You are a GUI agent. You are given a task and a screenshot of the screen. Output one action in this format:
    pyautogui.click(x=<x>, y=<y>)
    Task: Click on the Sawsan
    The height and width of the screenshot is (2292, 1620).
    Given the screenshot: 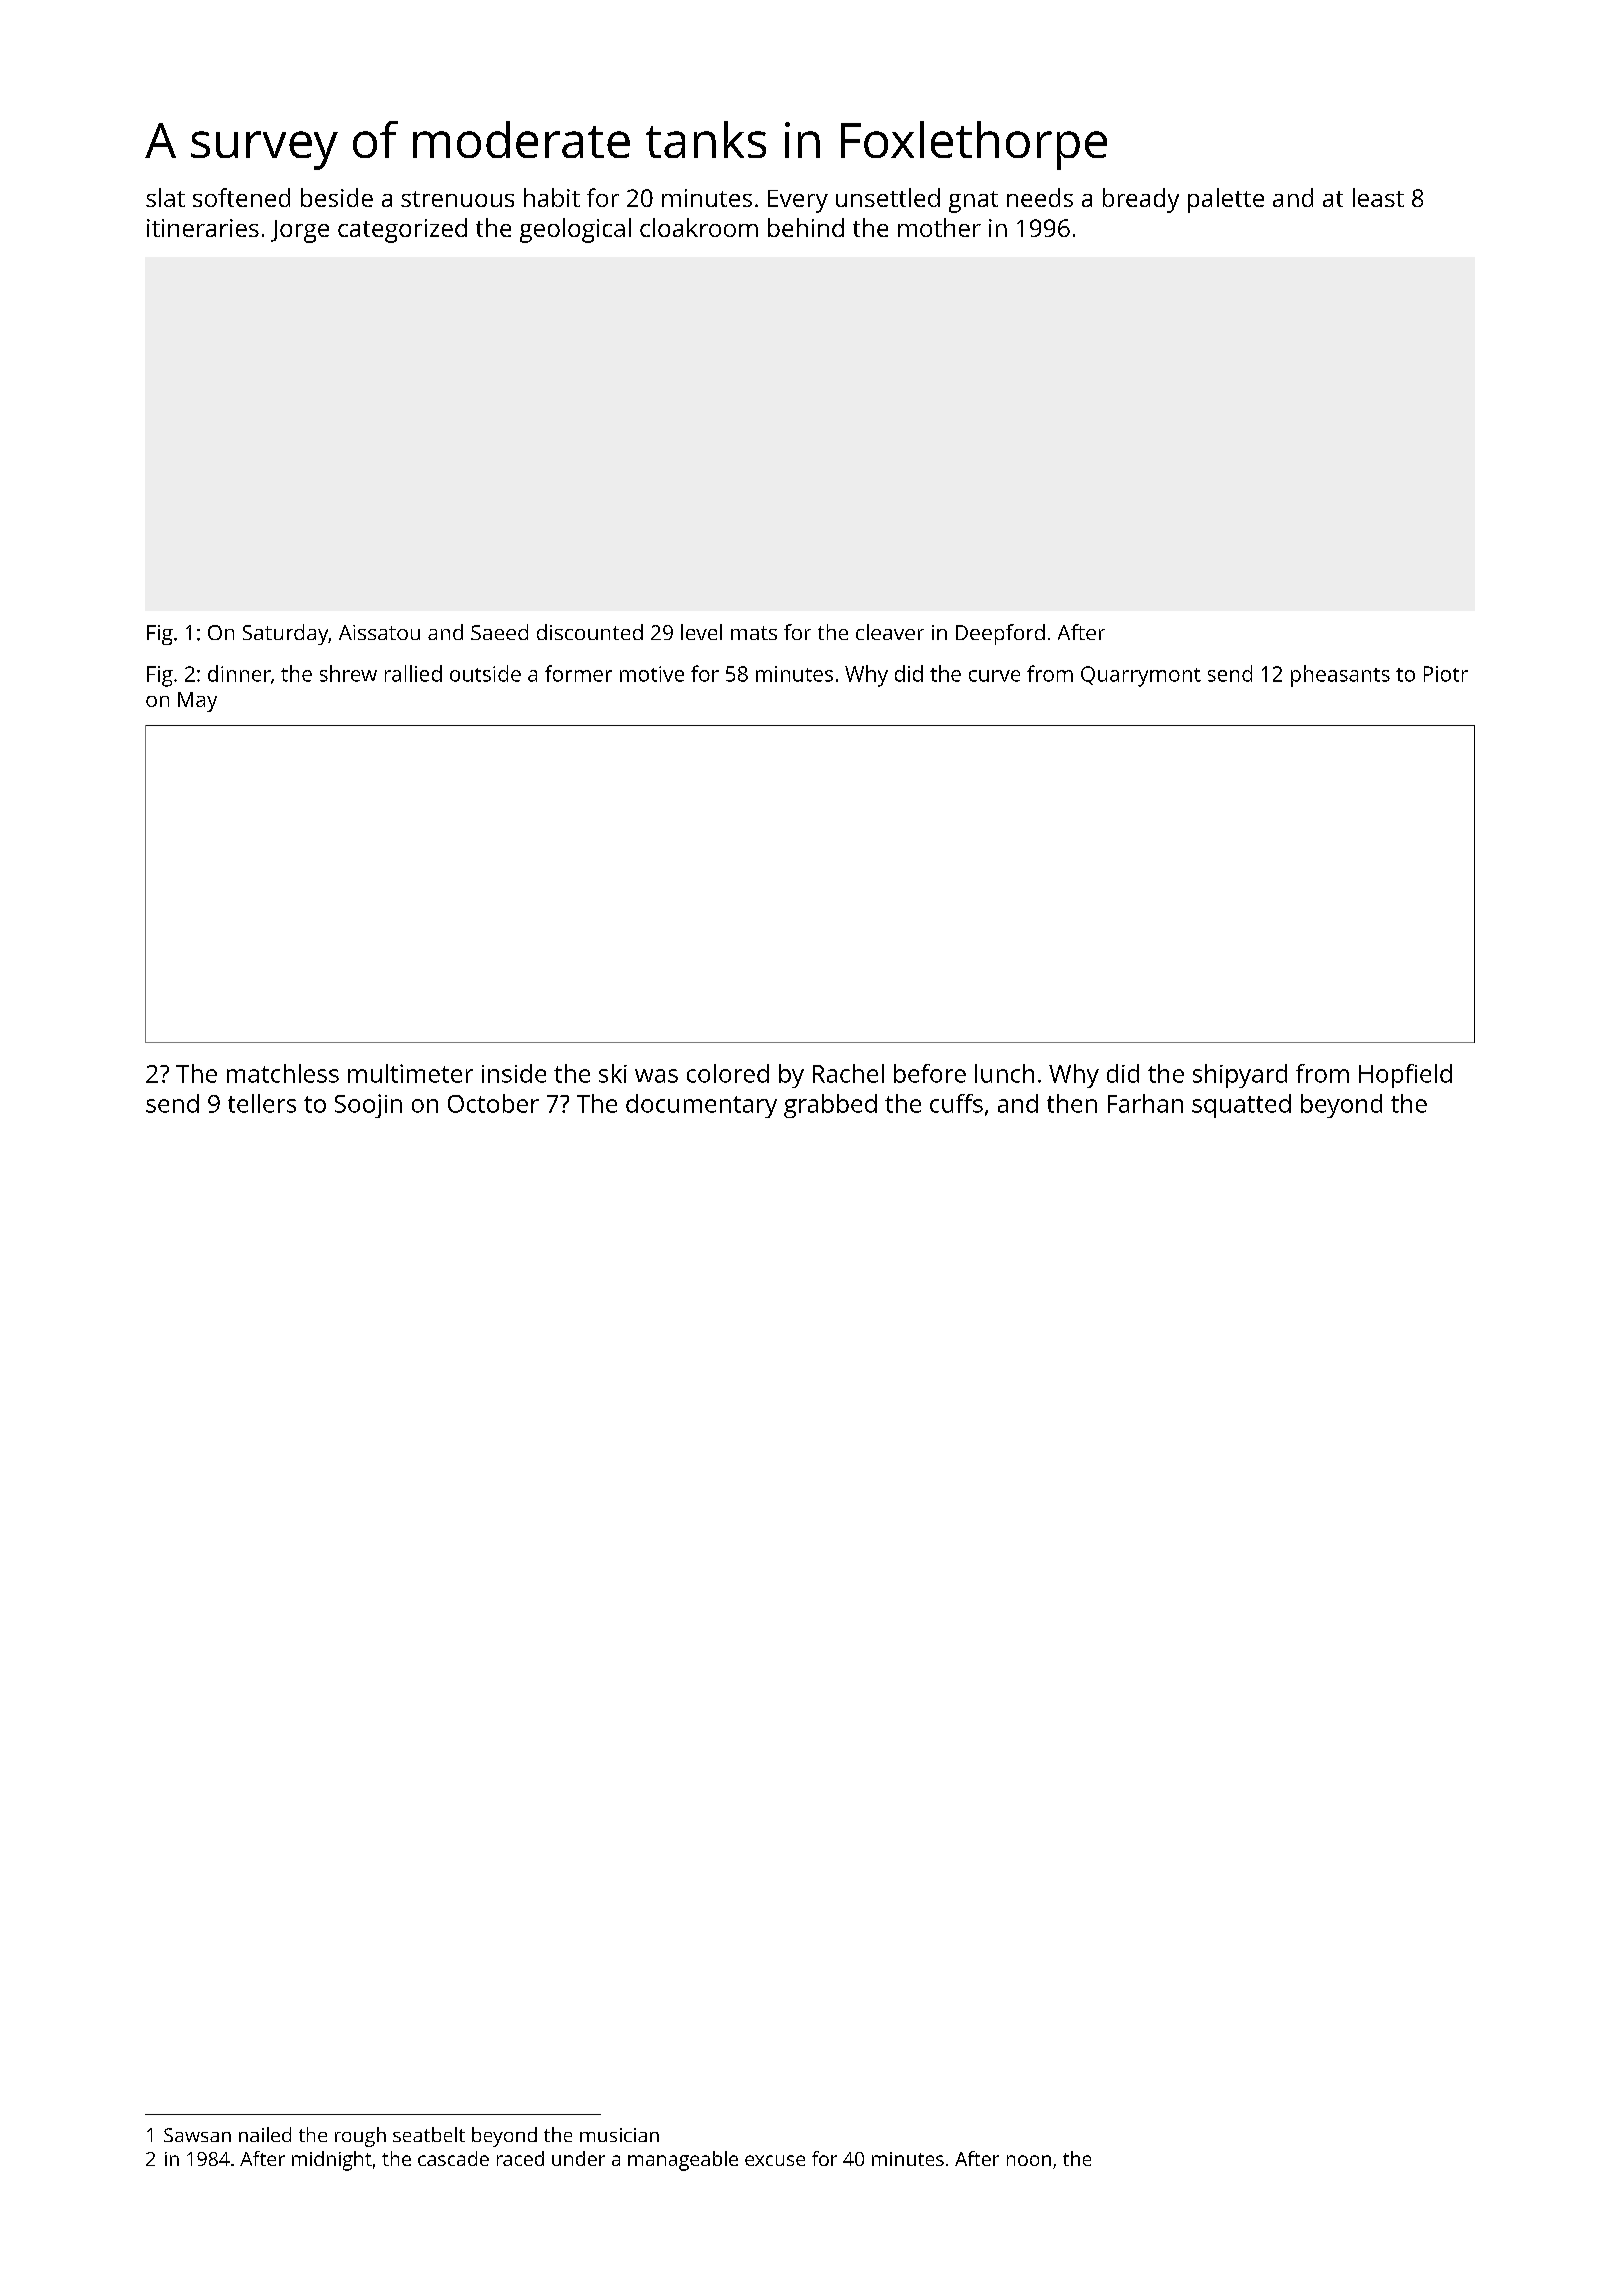 What is the action you would take?
    pyautogui.click(x=197, y=2135)
